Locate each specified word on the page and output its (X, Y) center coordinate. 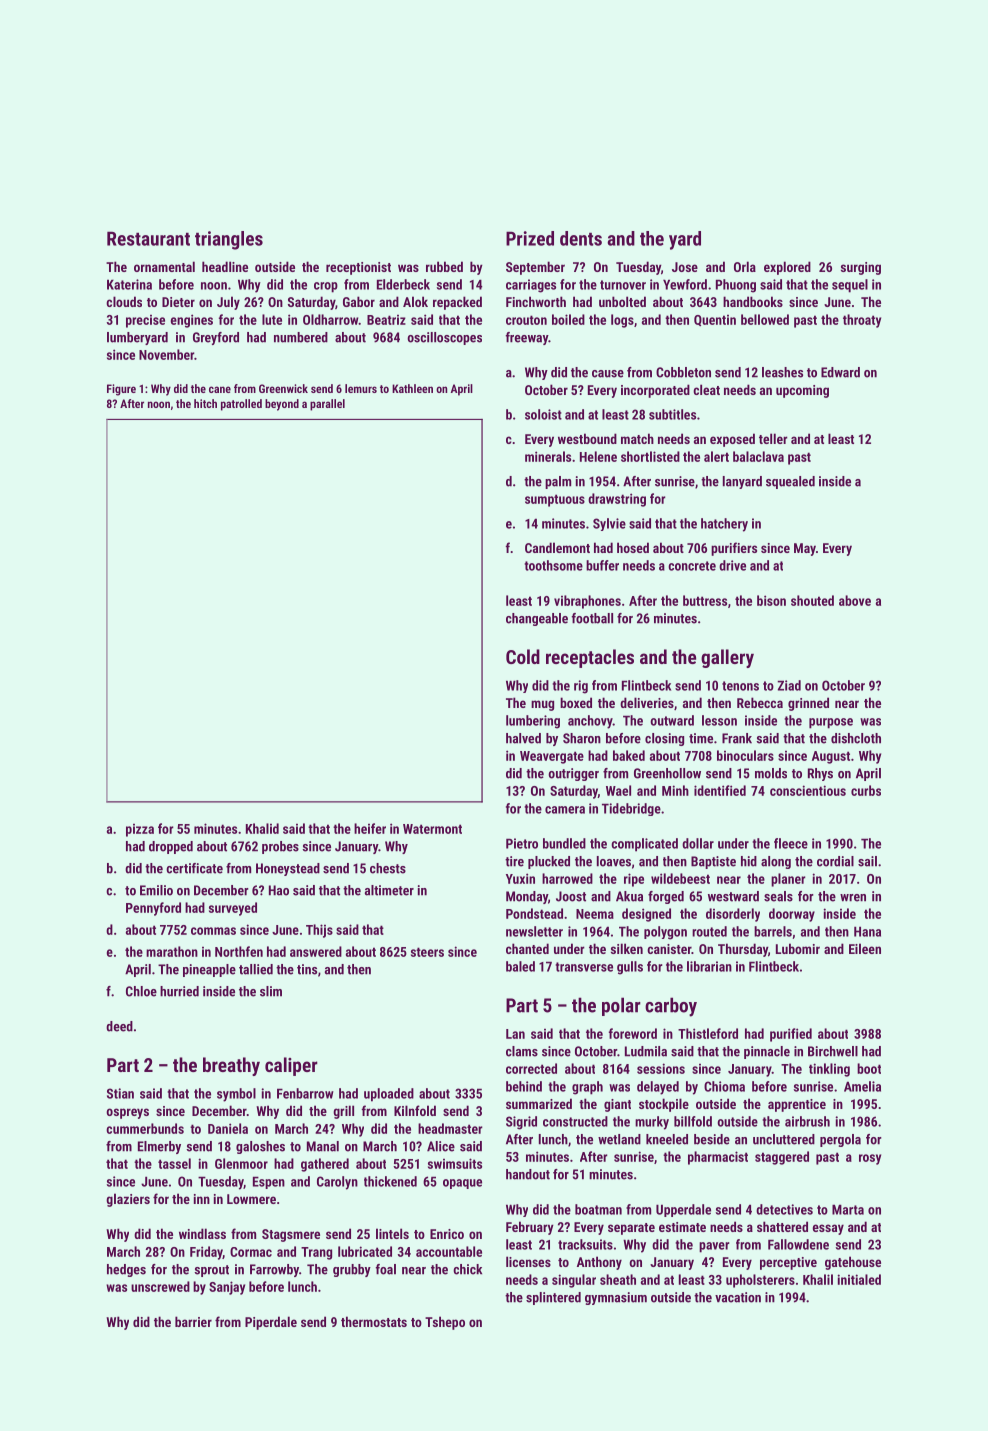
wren (853, 898)
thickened (390, 1181)
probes (280, 847)
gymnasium (616, 1298)
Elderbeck (403, 284)
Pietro (522, 843)
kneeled (667, 1139)
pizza (140, 830)
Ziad (789, 685)
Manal (323, 1146)
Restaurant (148, 238)
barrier (193, 1321)
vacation (738, 1297)
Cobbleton (683, 372)
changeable (537, 619)
